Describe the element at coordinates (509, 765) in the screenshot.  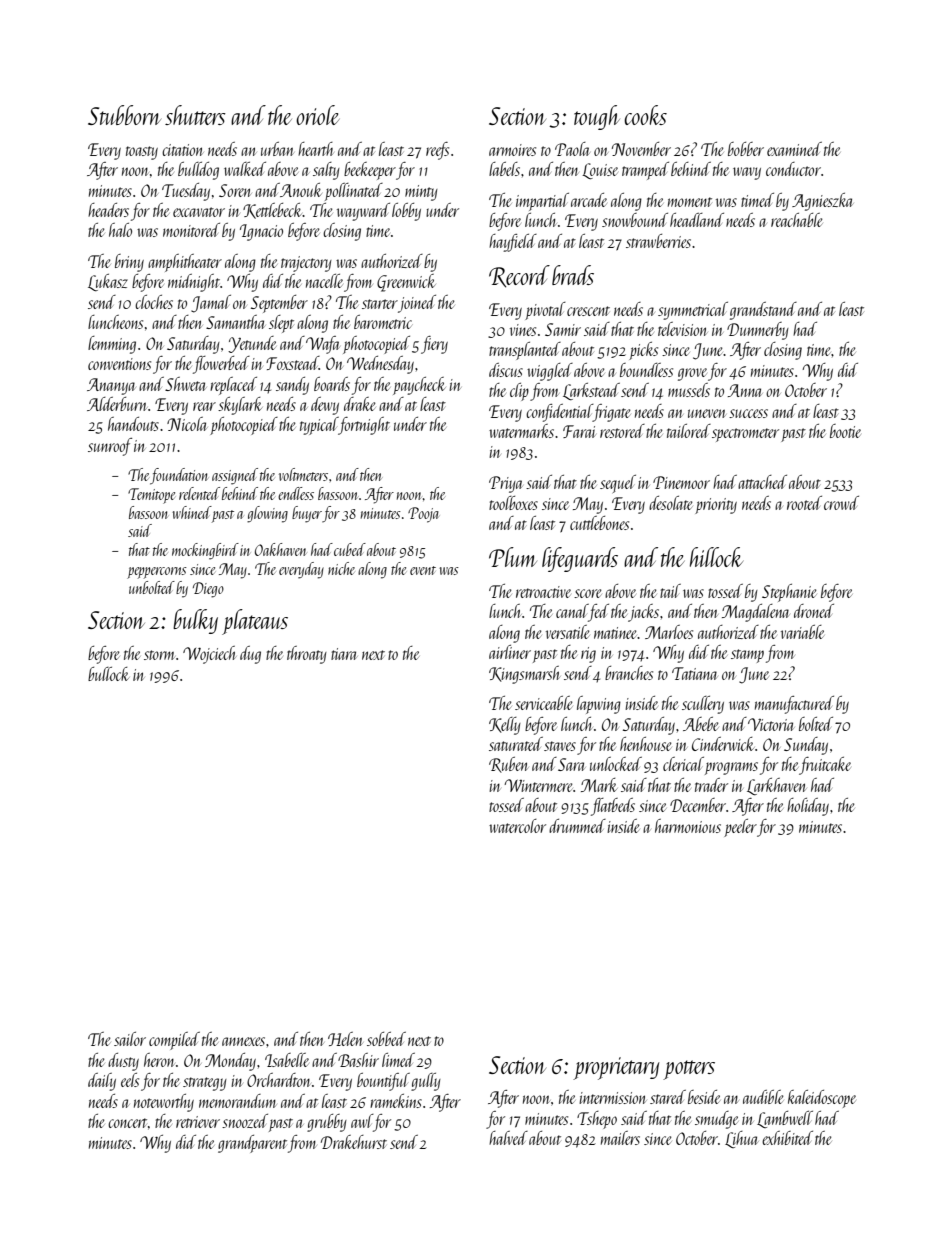
I see `Ruben` at that location.
